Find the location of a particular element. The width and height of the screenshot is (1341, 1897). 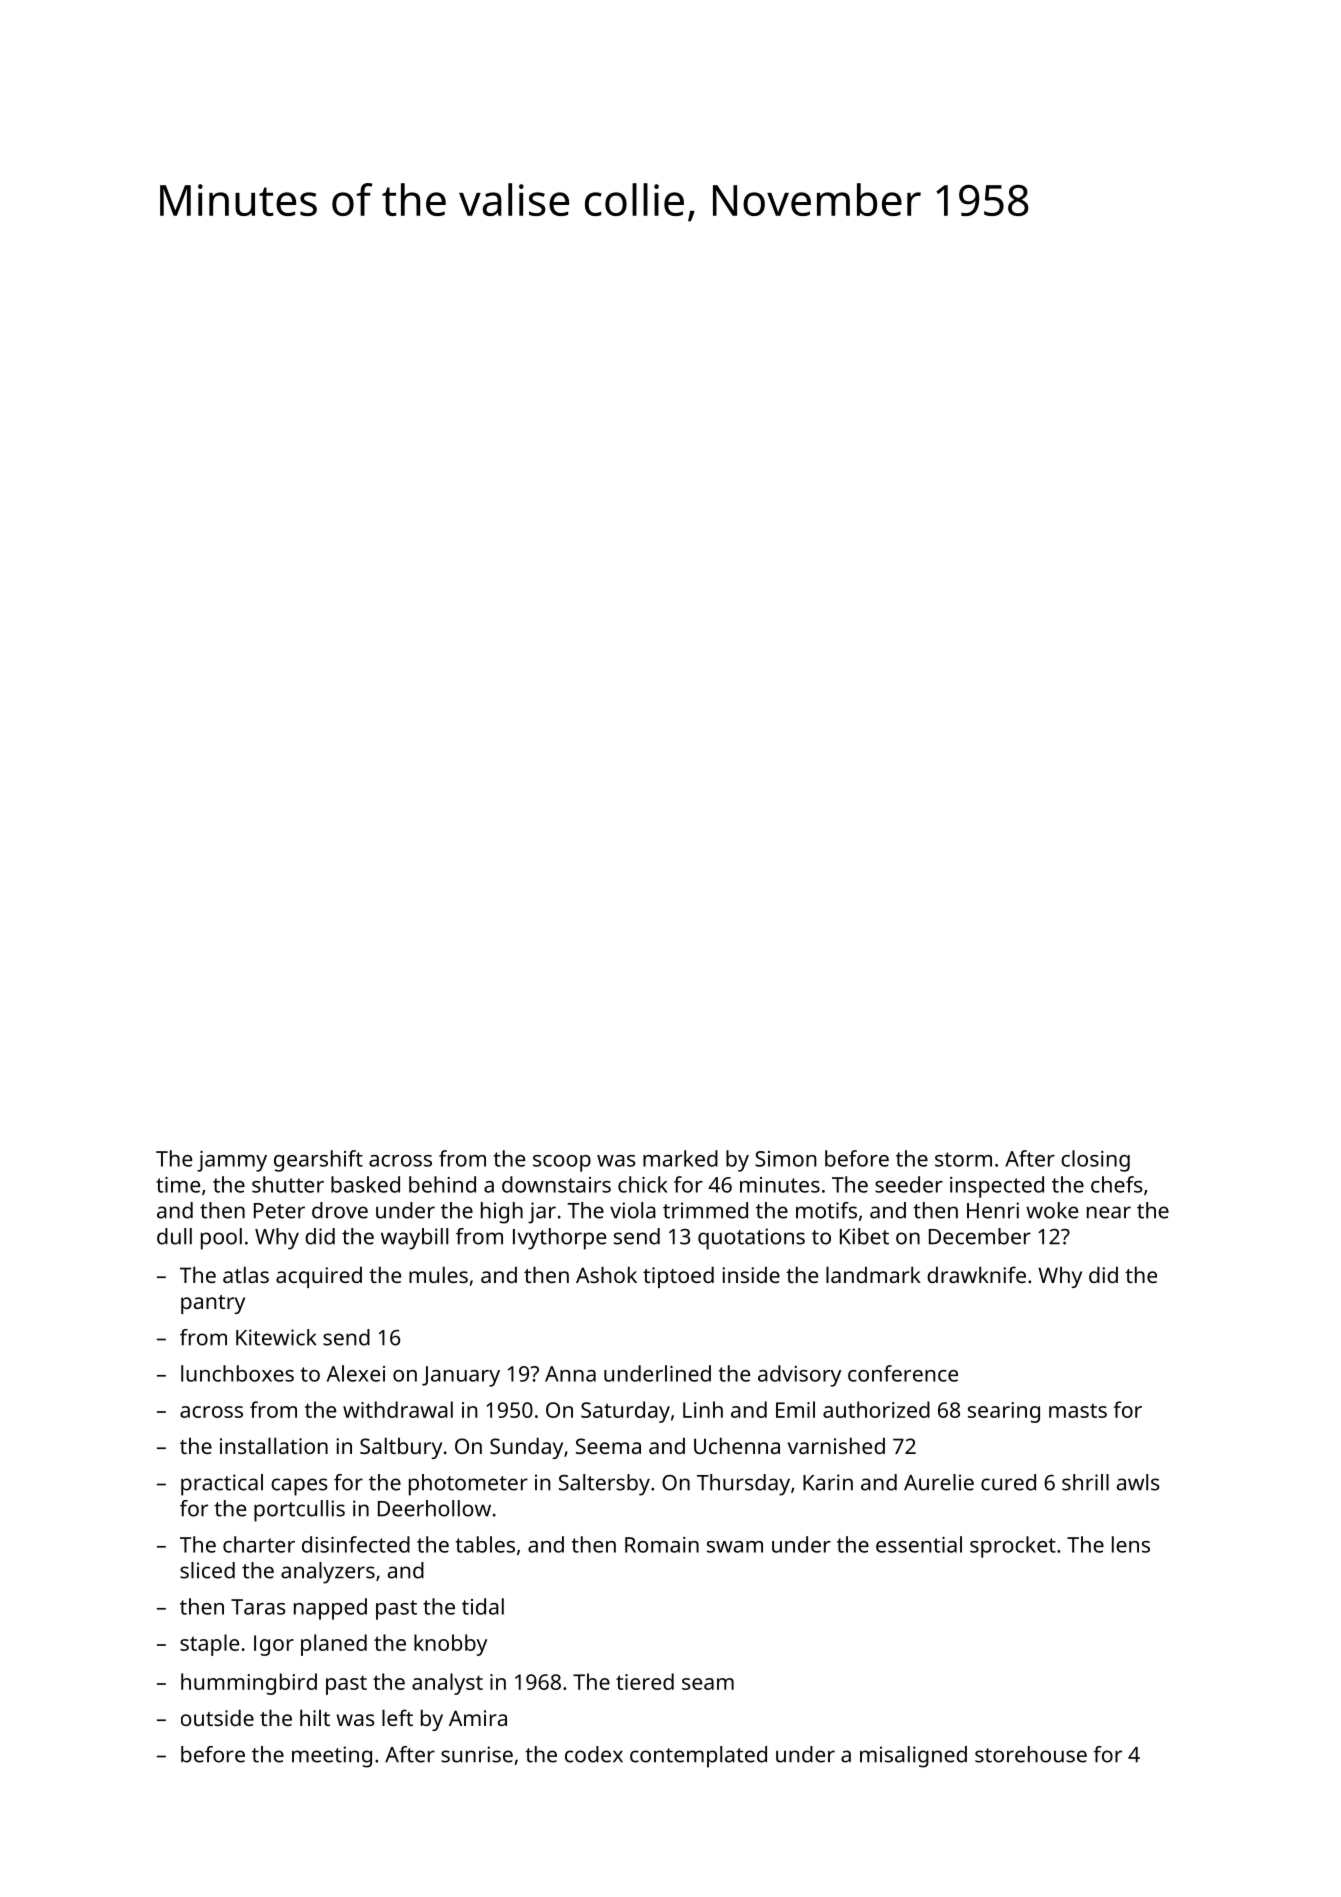

misaligned is located at coordinates (913, 1757).
